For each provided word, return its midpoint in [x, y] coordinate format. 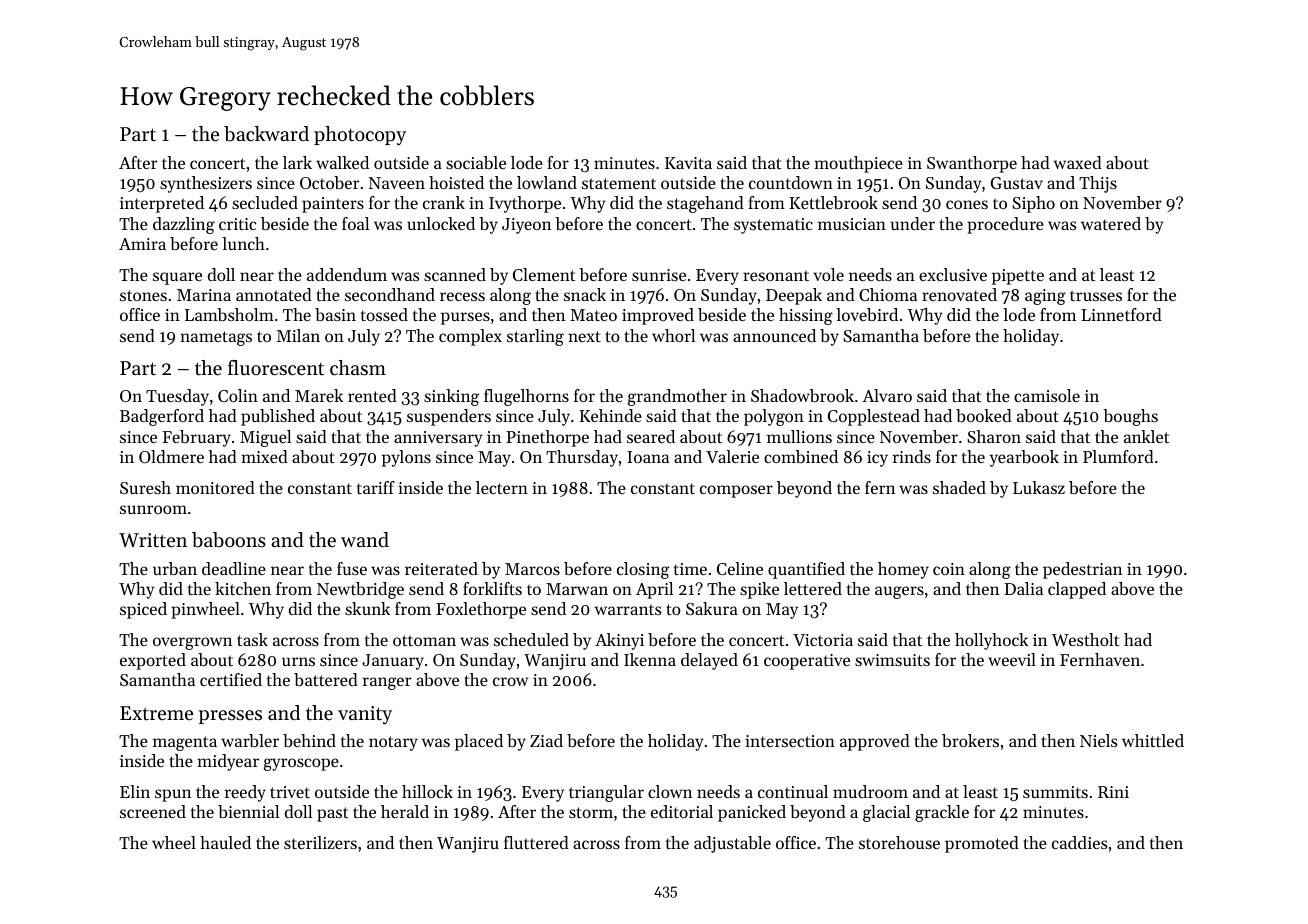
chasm [358, 368]
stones [143, 295]
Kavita [688, 163]
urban [175, 568]
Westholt [1085, 639]
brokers [970, 740]
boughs [1130, 417]
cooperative [807, 662]
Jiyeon [526, 226]
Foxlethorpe [481, 610]
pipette [1018, 277]
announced [774, 335]
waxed [1078, 162]
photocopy [360, 136]
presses [230, 717]
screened [153, 811]
